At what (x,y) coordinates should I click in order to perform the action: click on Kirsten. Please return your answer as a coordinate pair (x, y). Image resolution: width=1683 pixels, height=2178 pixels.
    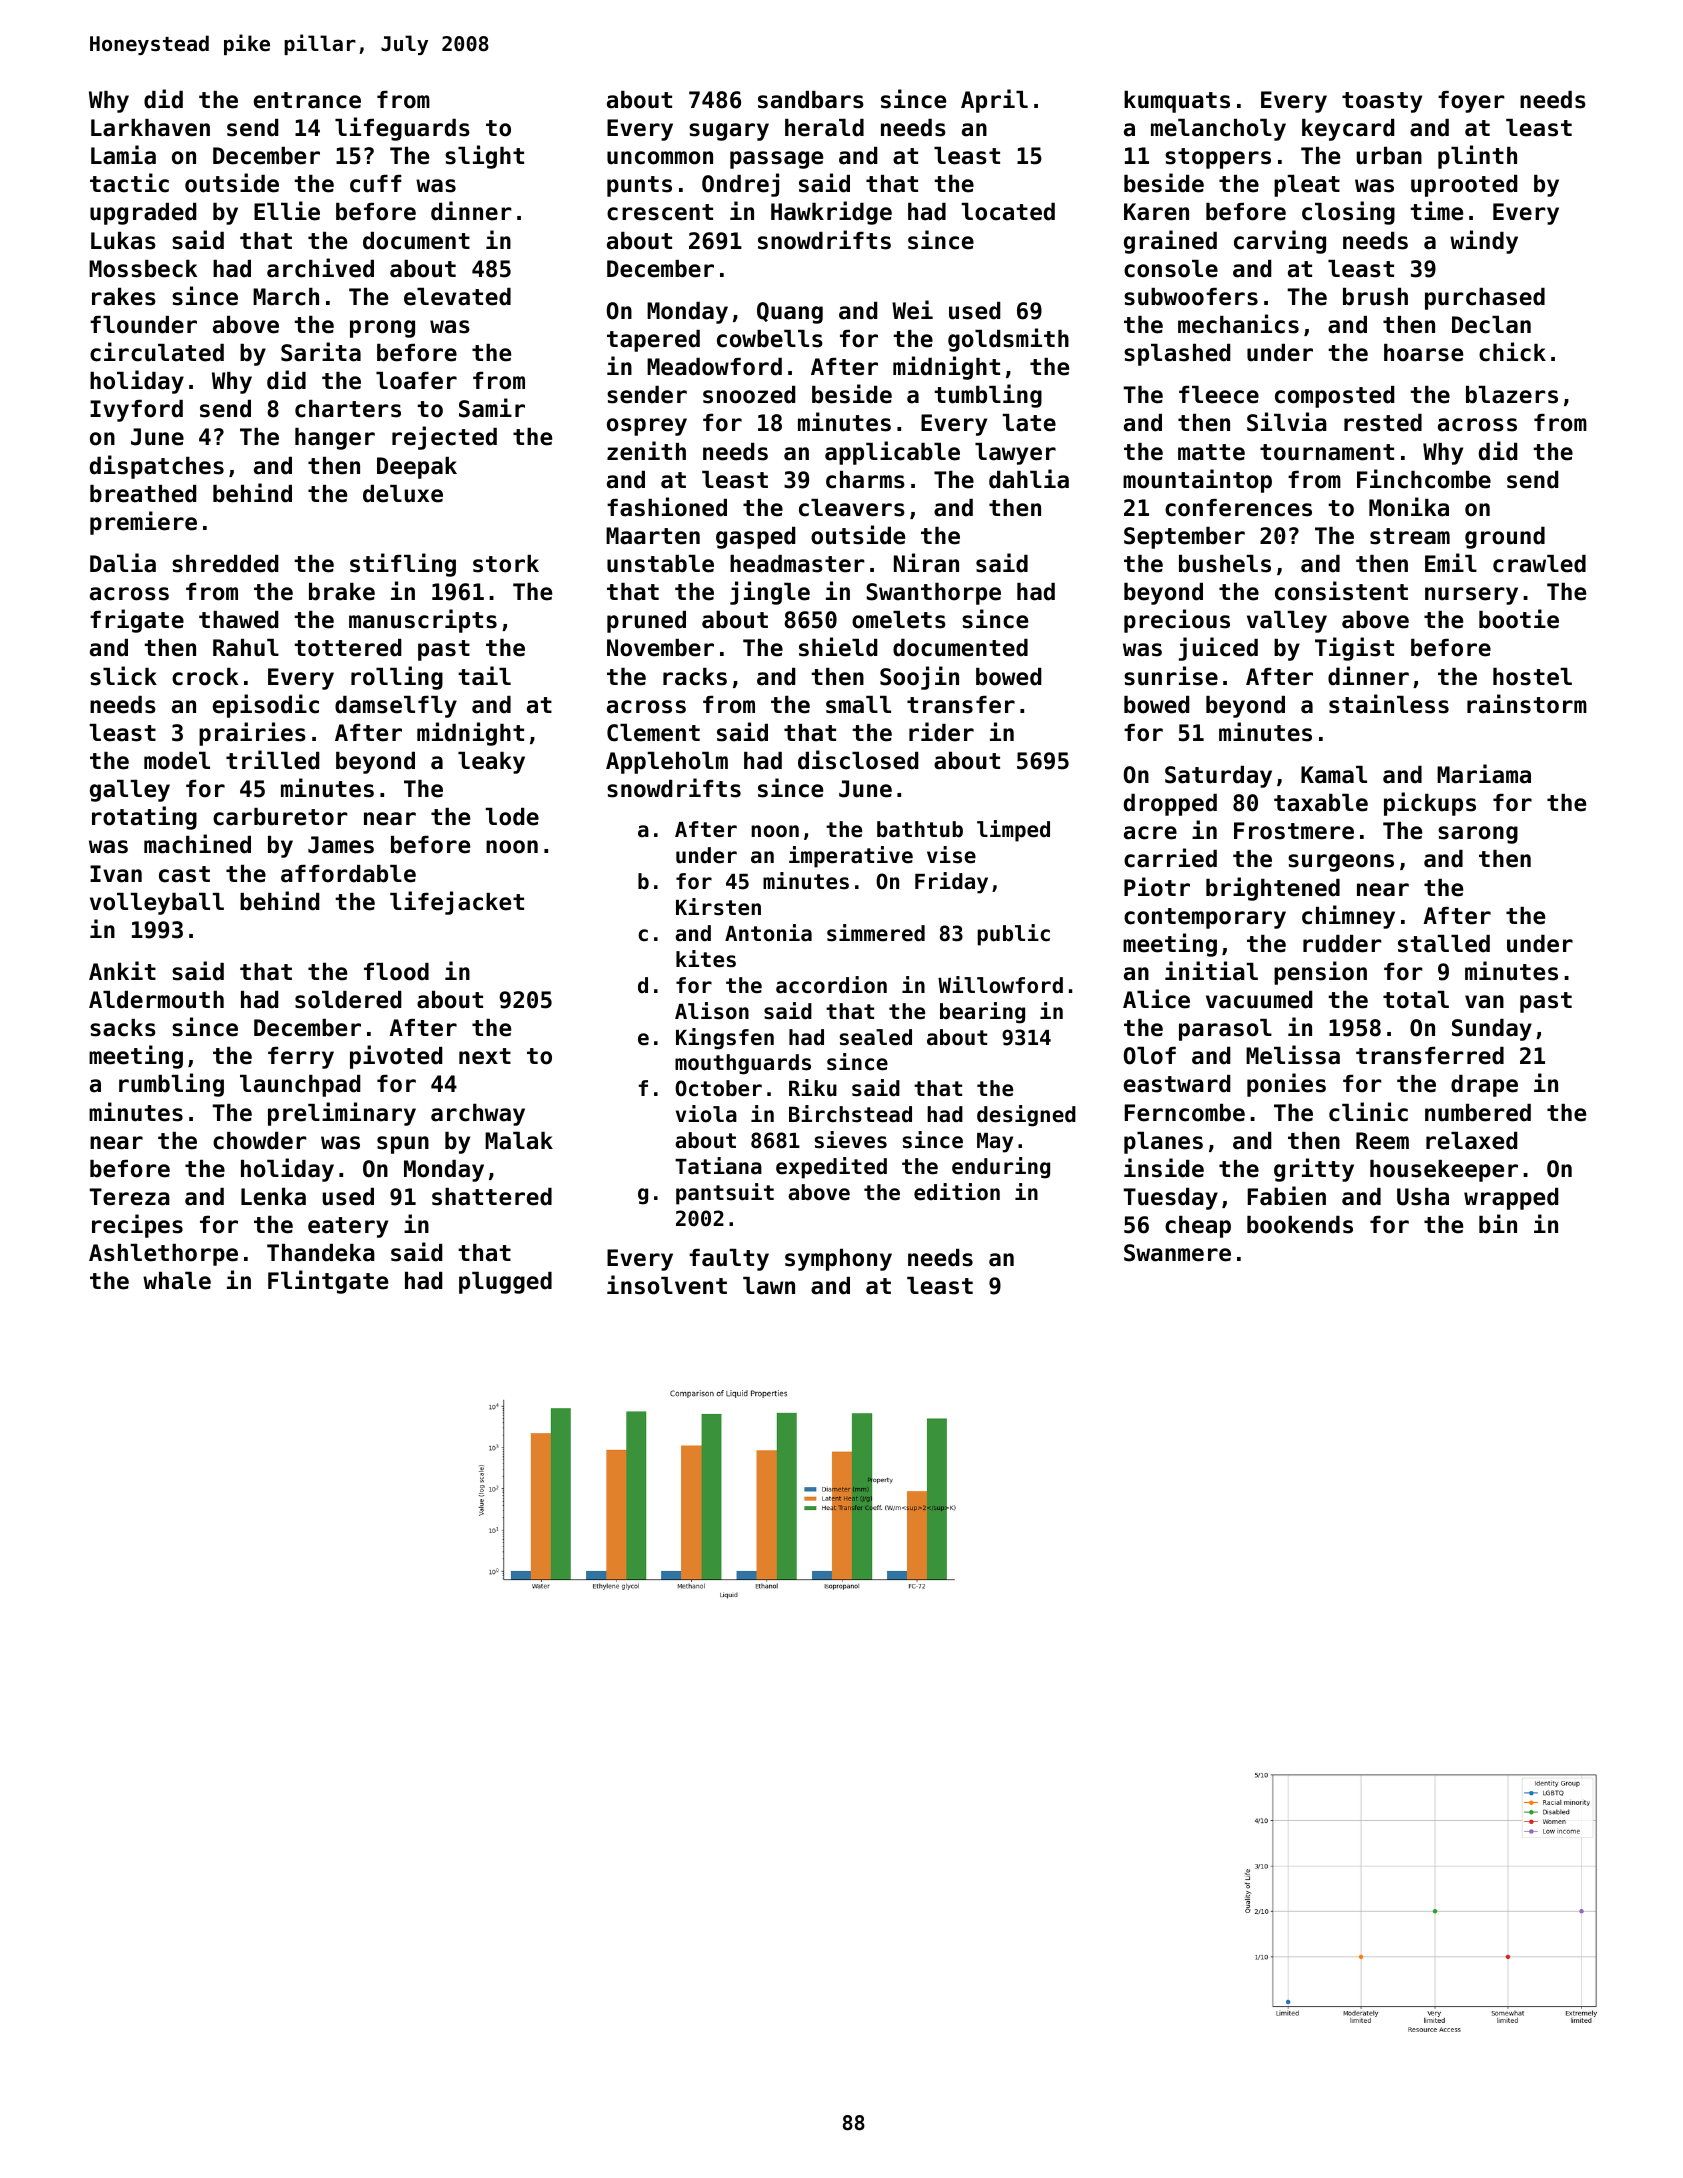
    Looking at the image, I should click on (718, 907).
